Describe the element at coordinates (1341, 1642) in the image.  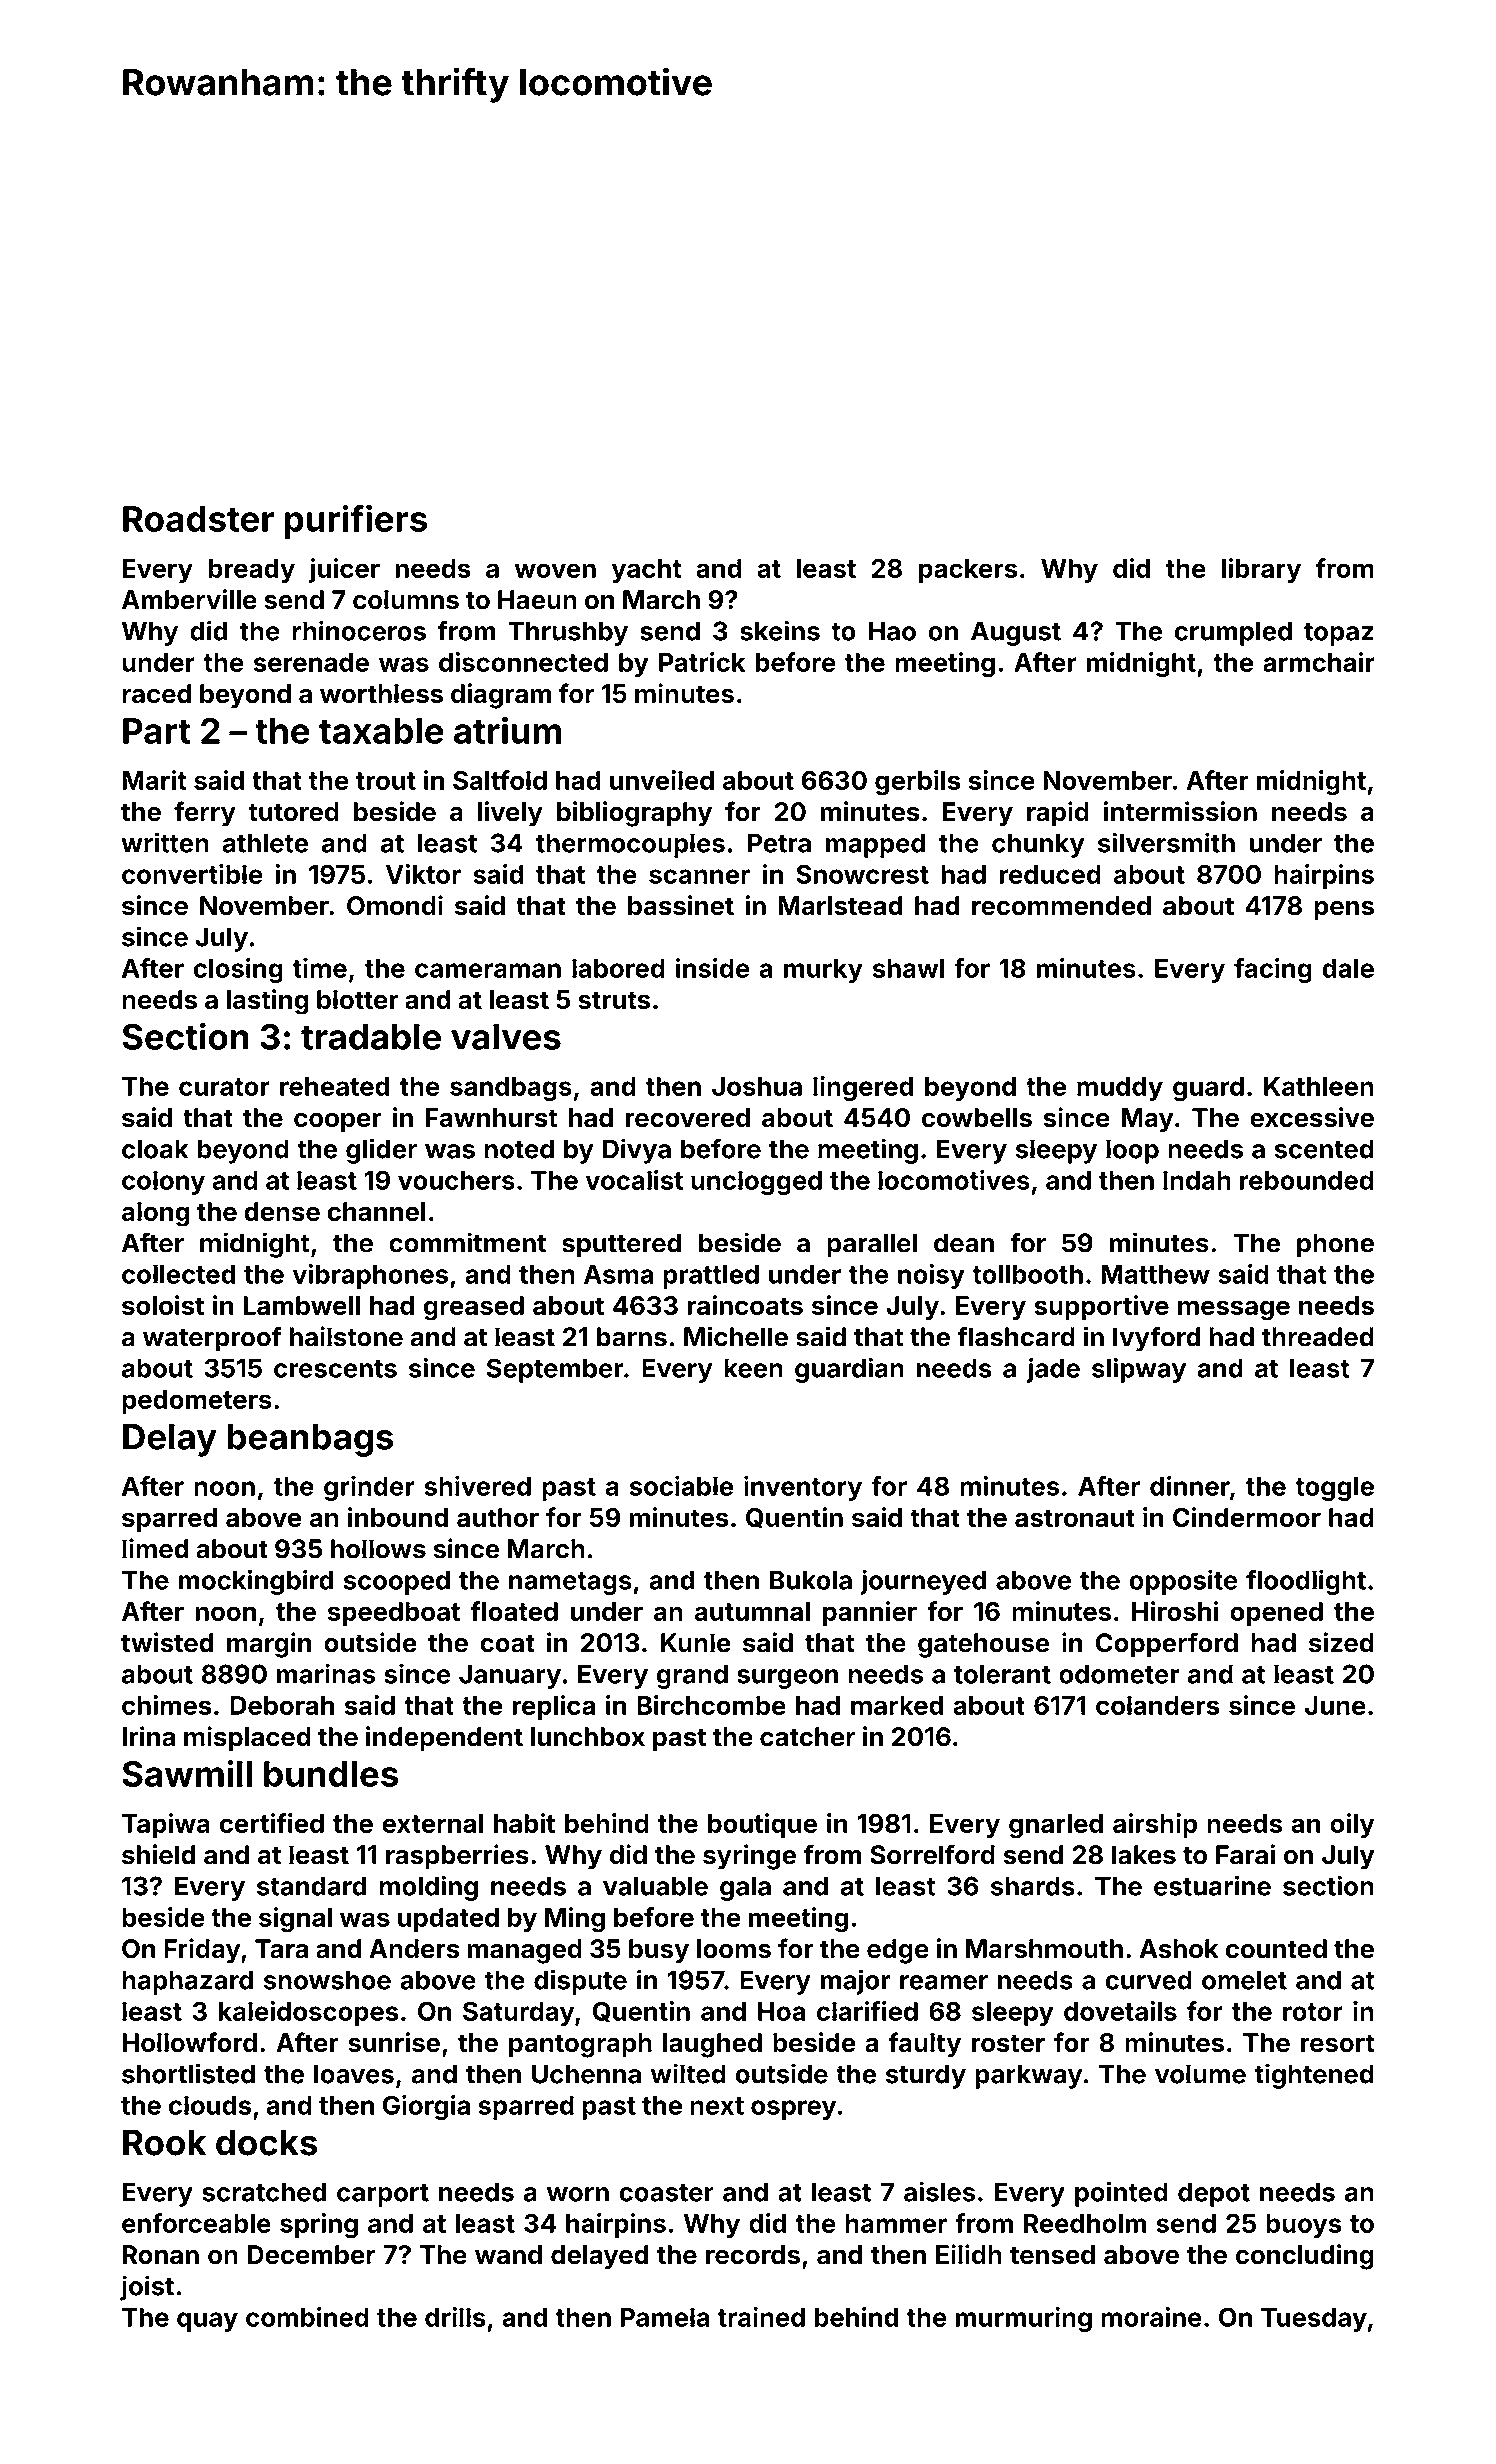
I see `sized` at that location.
